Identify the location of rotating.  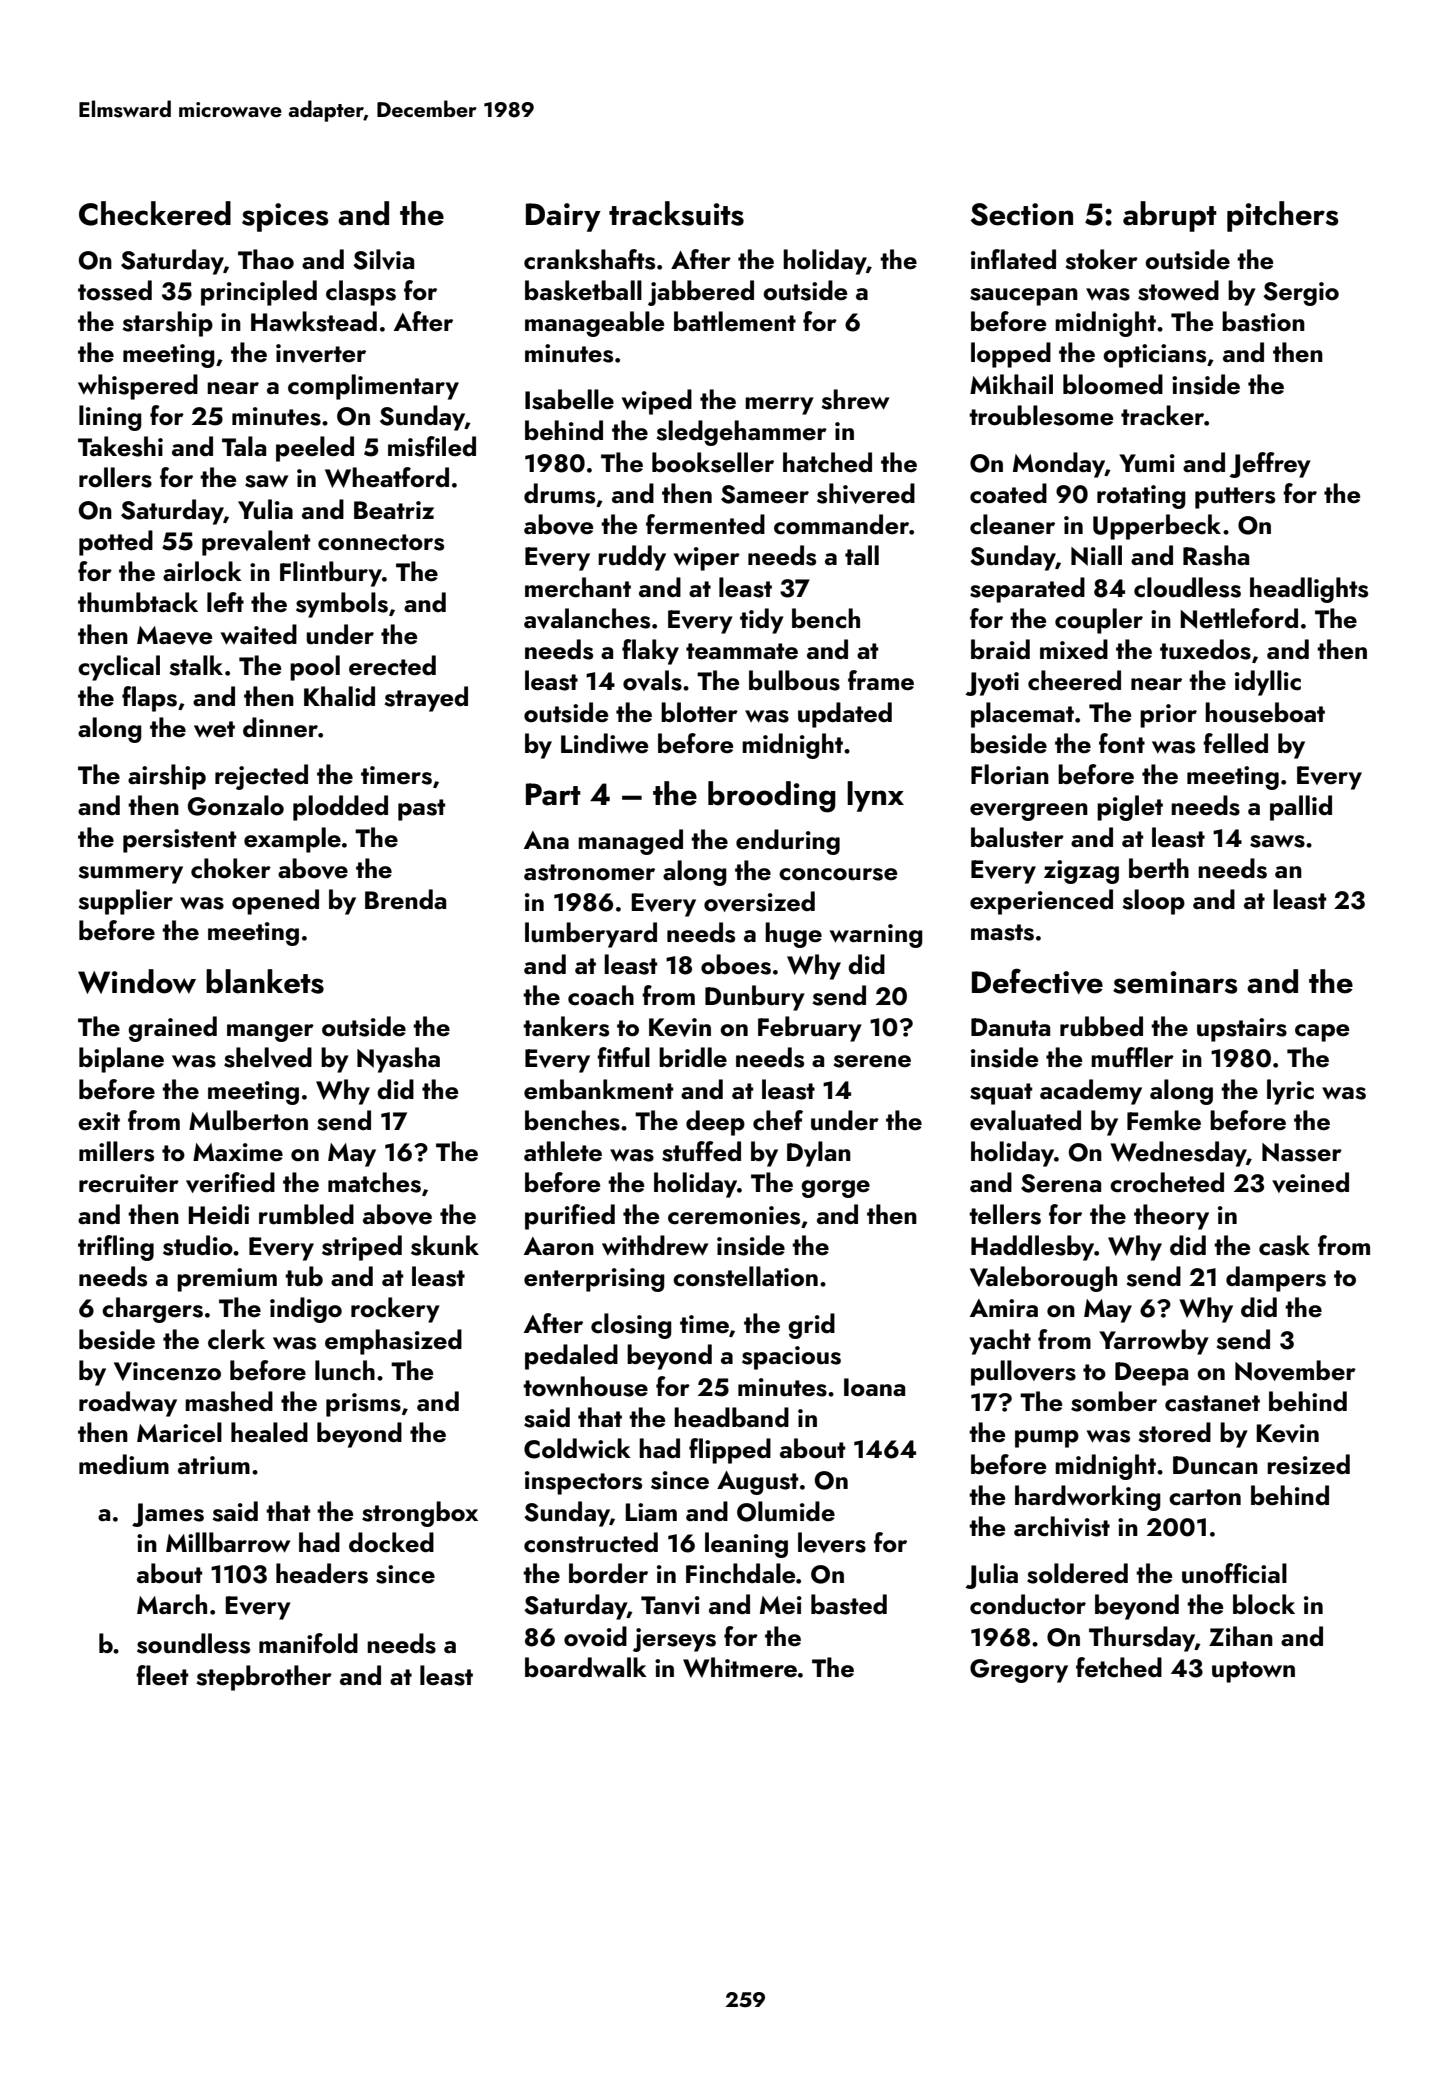
(1141, 497).
